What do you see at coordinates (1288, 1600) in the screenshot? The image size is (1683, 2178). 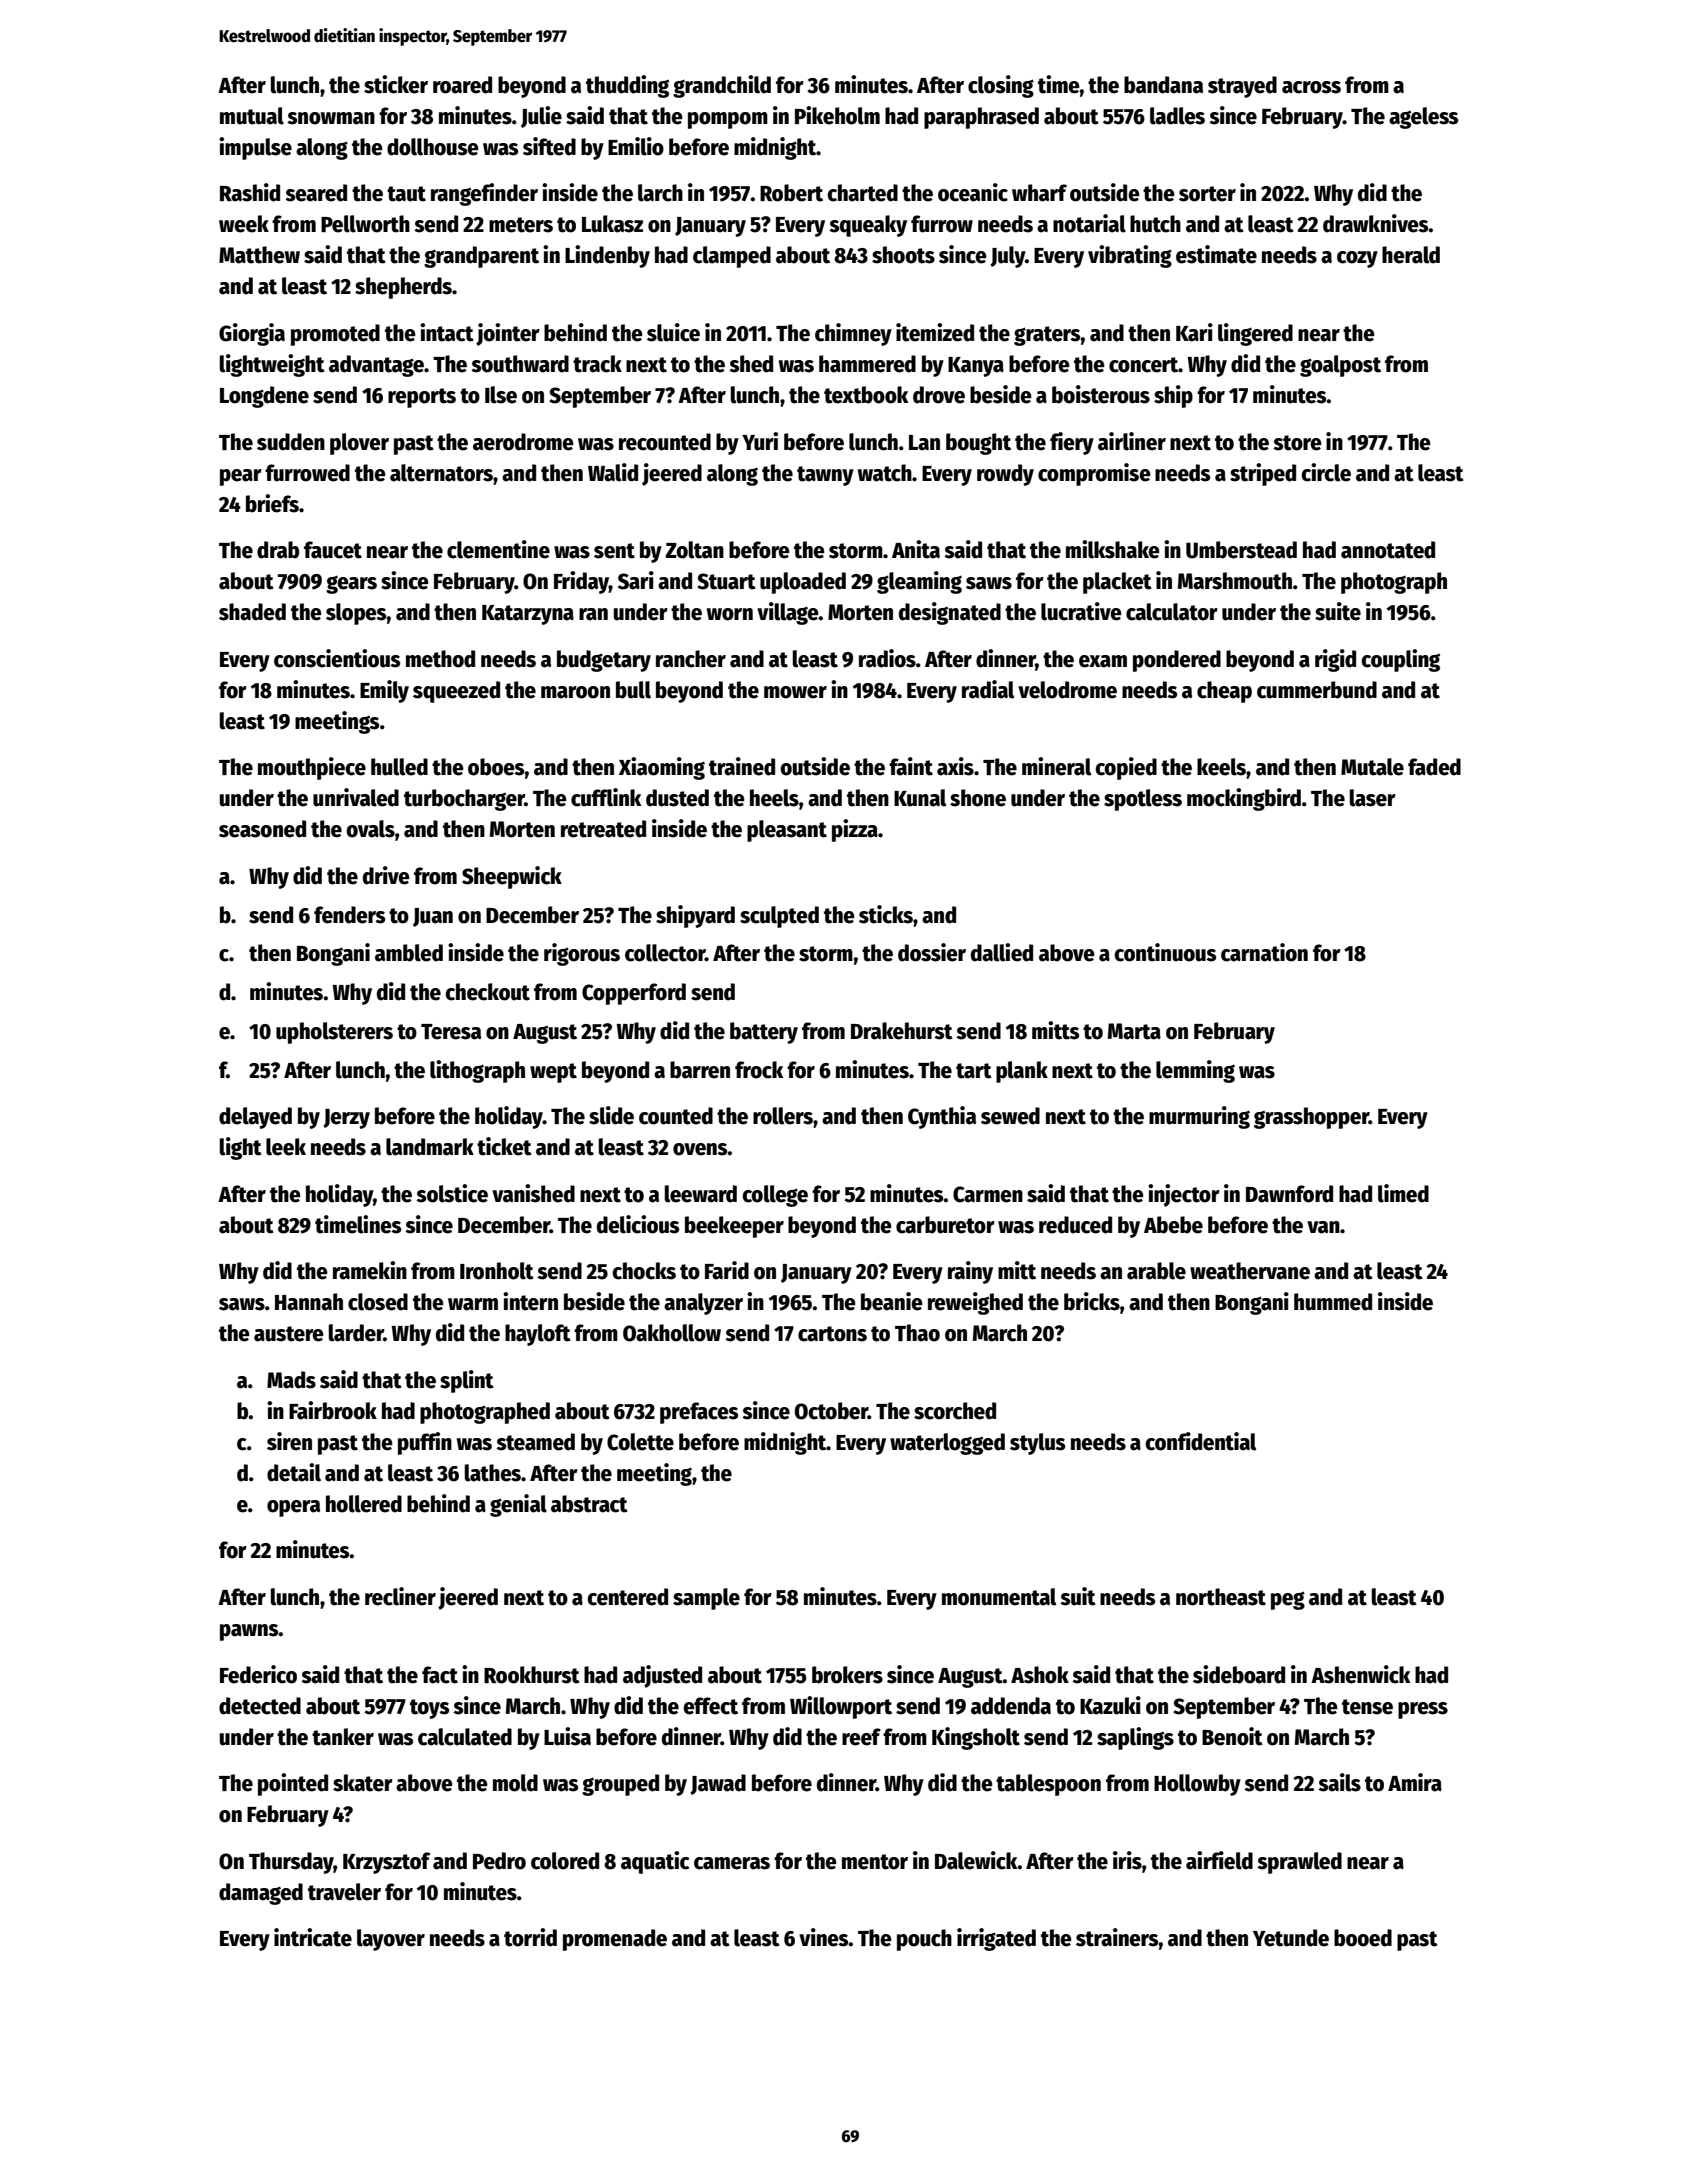 I see `peg` at bounding box center [1288, 1600].
